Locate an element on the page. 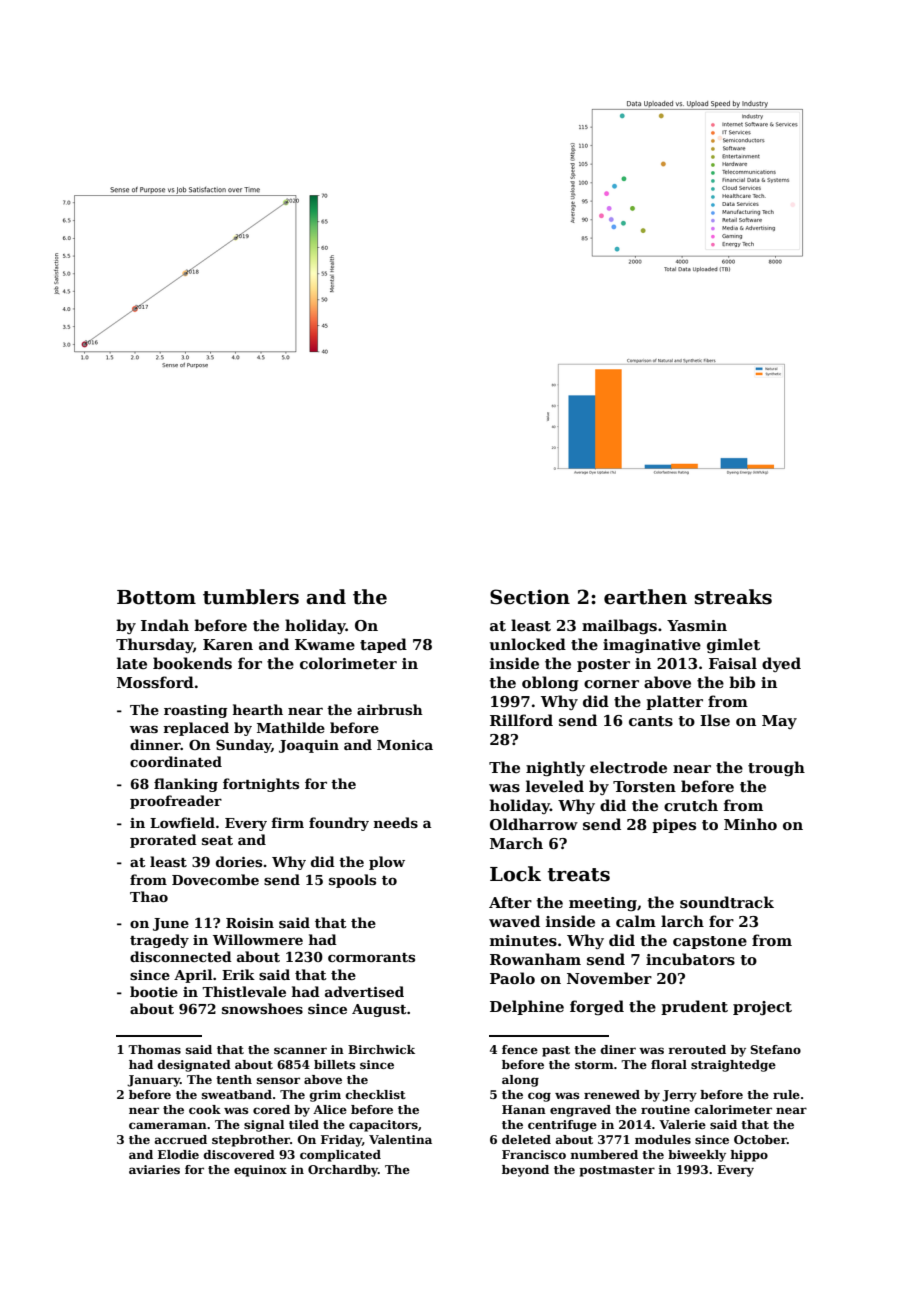 The width and height of the page is (924, 1311). streaks is located at coordinates (733, 597).
